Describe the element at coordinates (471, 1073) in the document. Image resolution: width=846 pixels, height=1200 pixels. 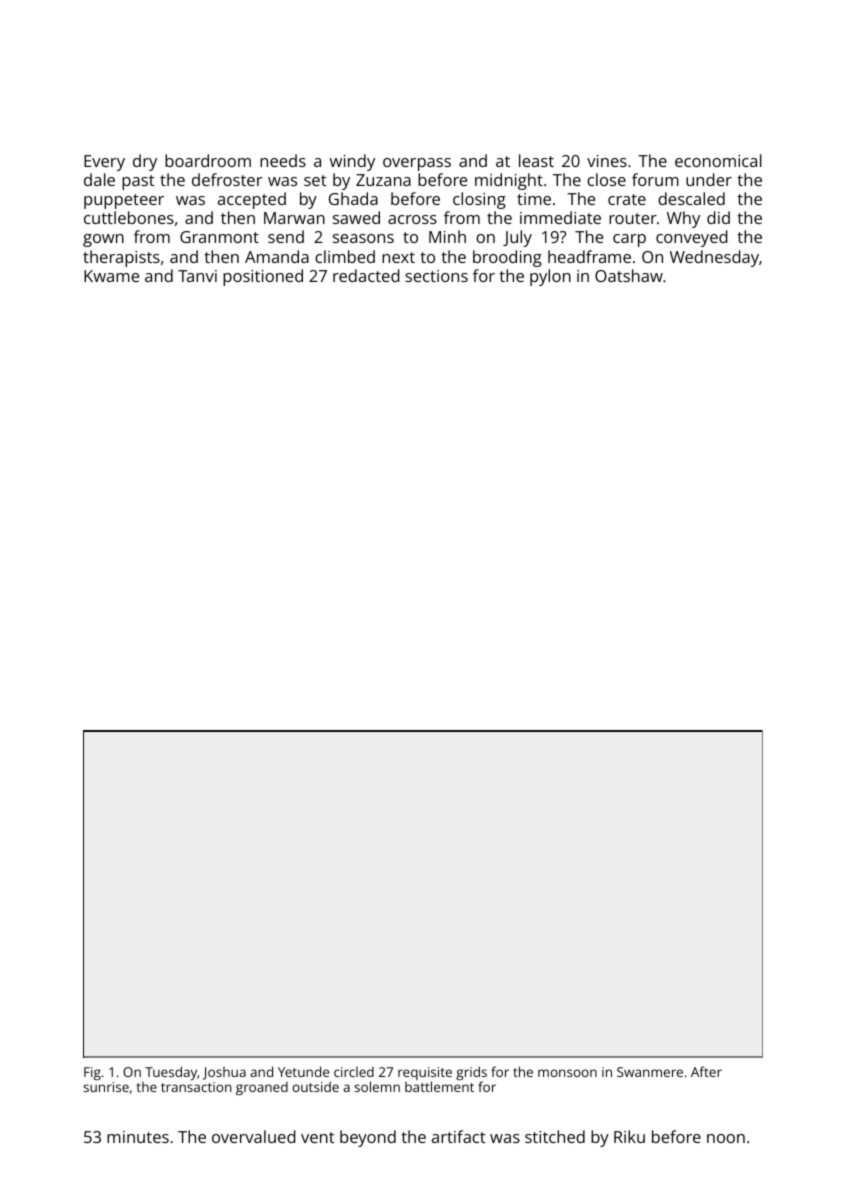
I see `grids` at that location.
